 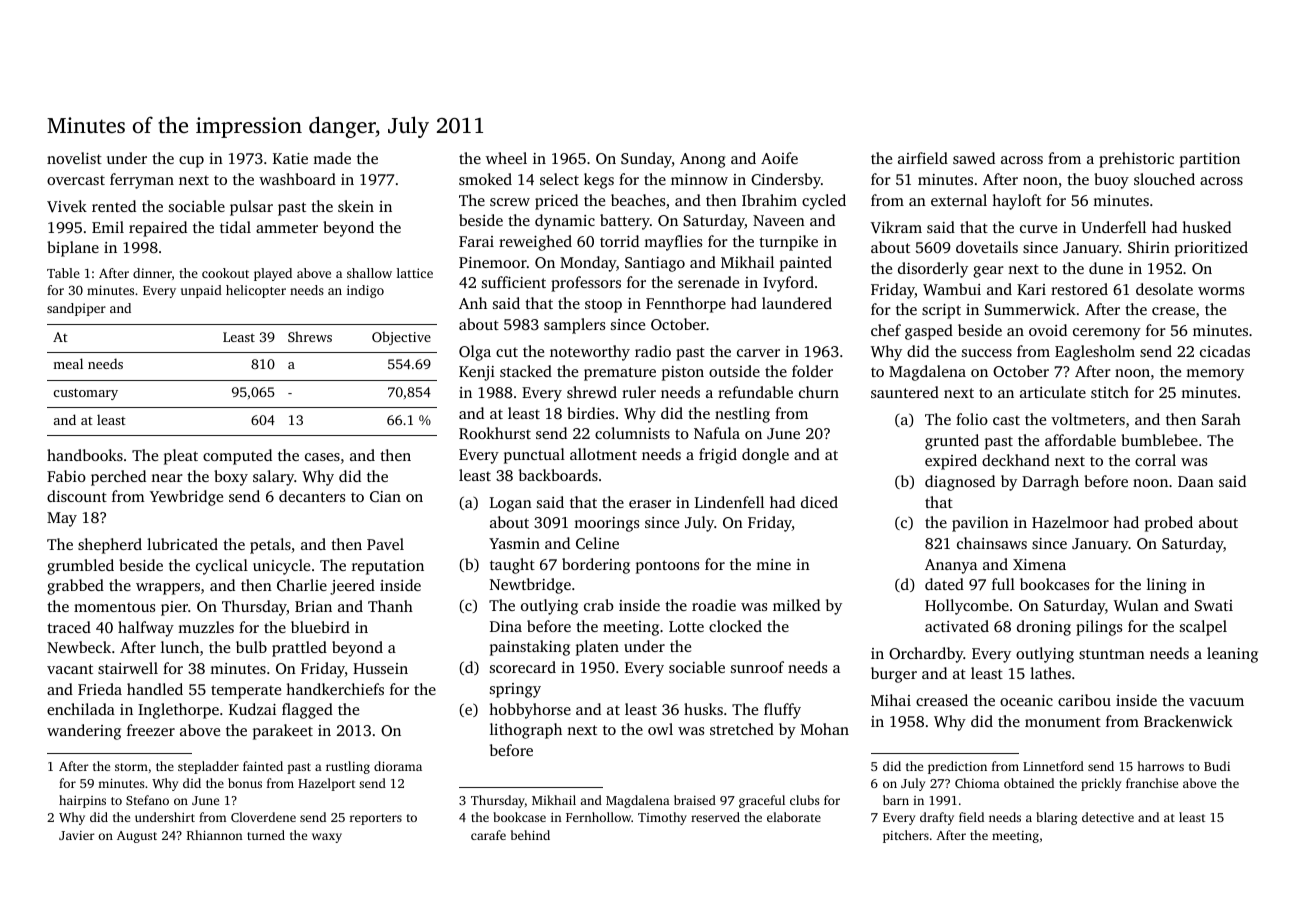 I want to click on Charlie, so click(x=302, y=585).
